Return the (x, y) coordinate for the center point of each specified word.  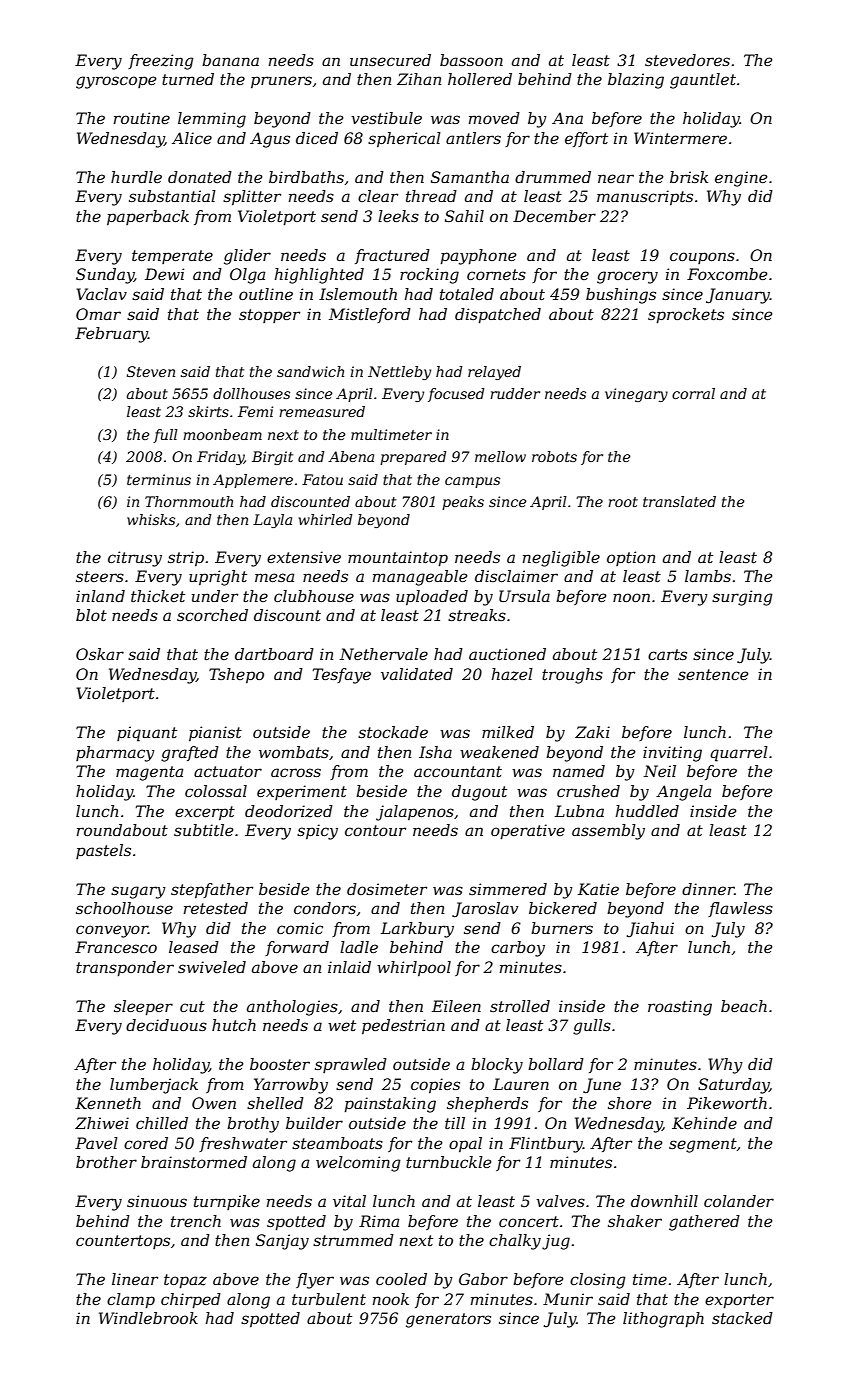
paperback (148, 217)
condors (325, 908)
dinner (708, 889)
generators (448, 1320)
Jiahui (650, 929)
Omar (98, 314)
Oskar (100, 654)
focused (456, 395)
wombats (294, 752)
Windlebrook (148, 1318)
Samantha (470, 177)
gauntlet (703, 81)
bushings (621, 296)
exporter (739, 1301)
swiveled (212, 967)
